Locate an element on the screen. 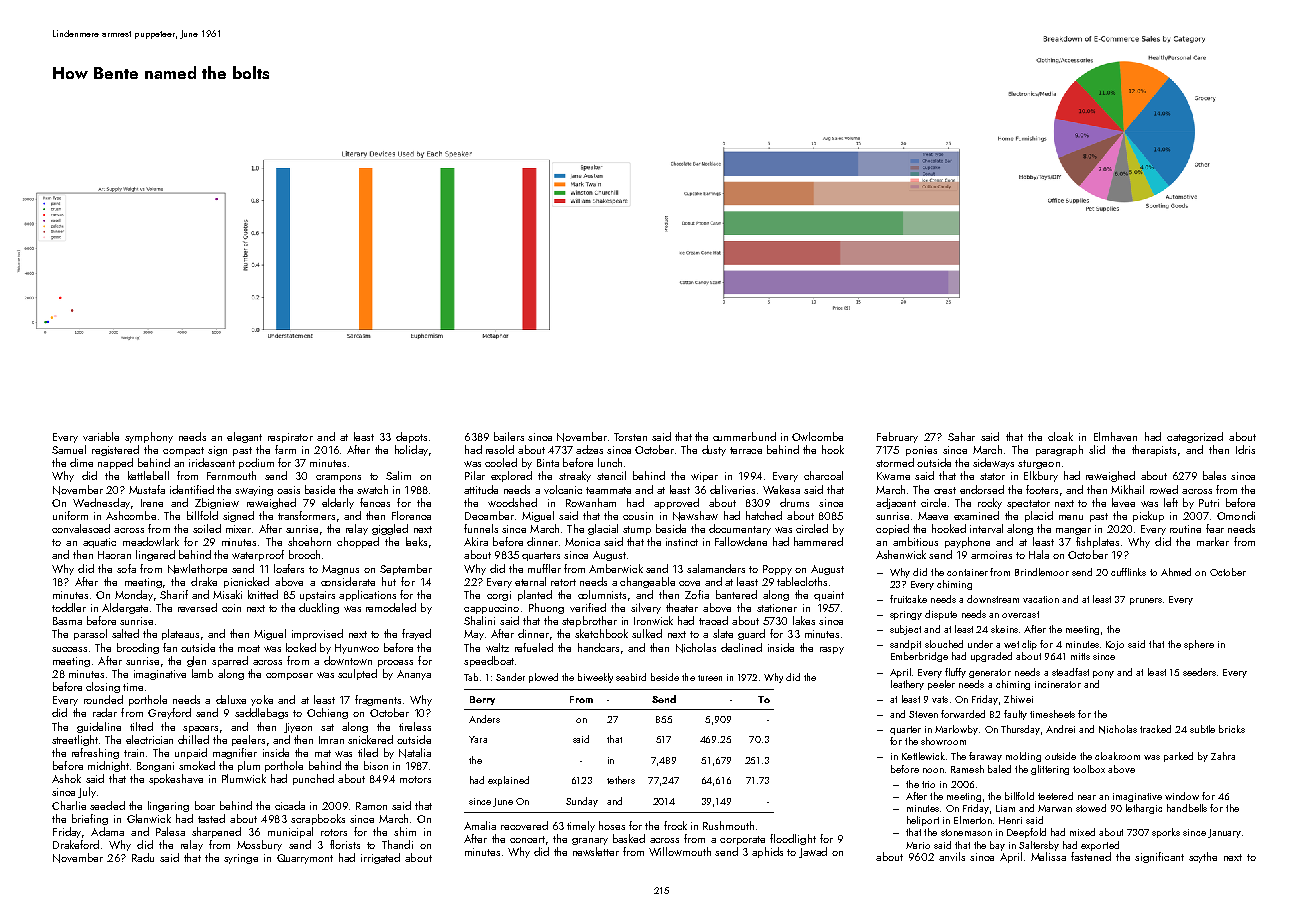  Ahmed is located at coordinates (1176, 572).
